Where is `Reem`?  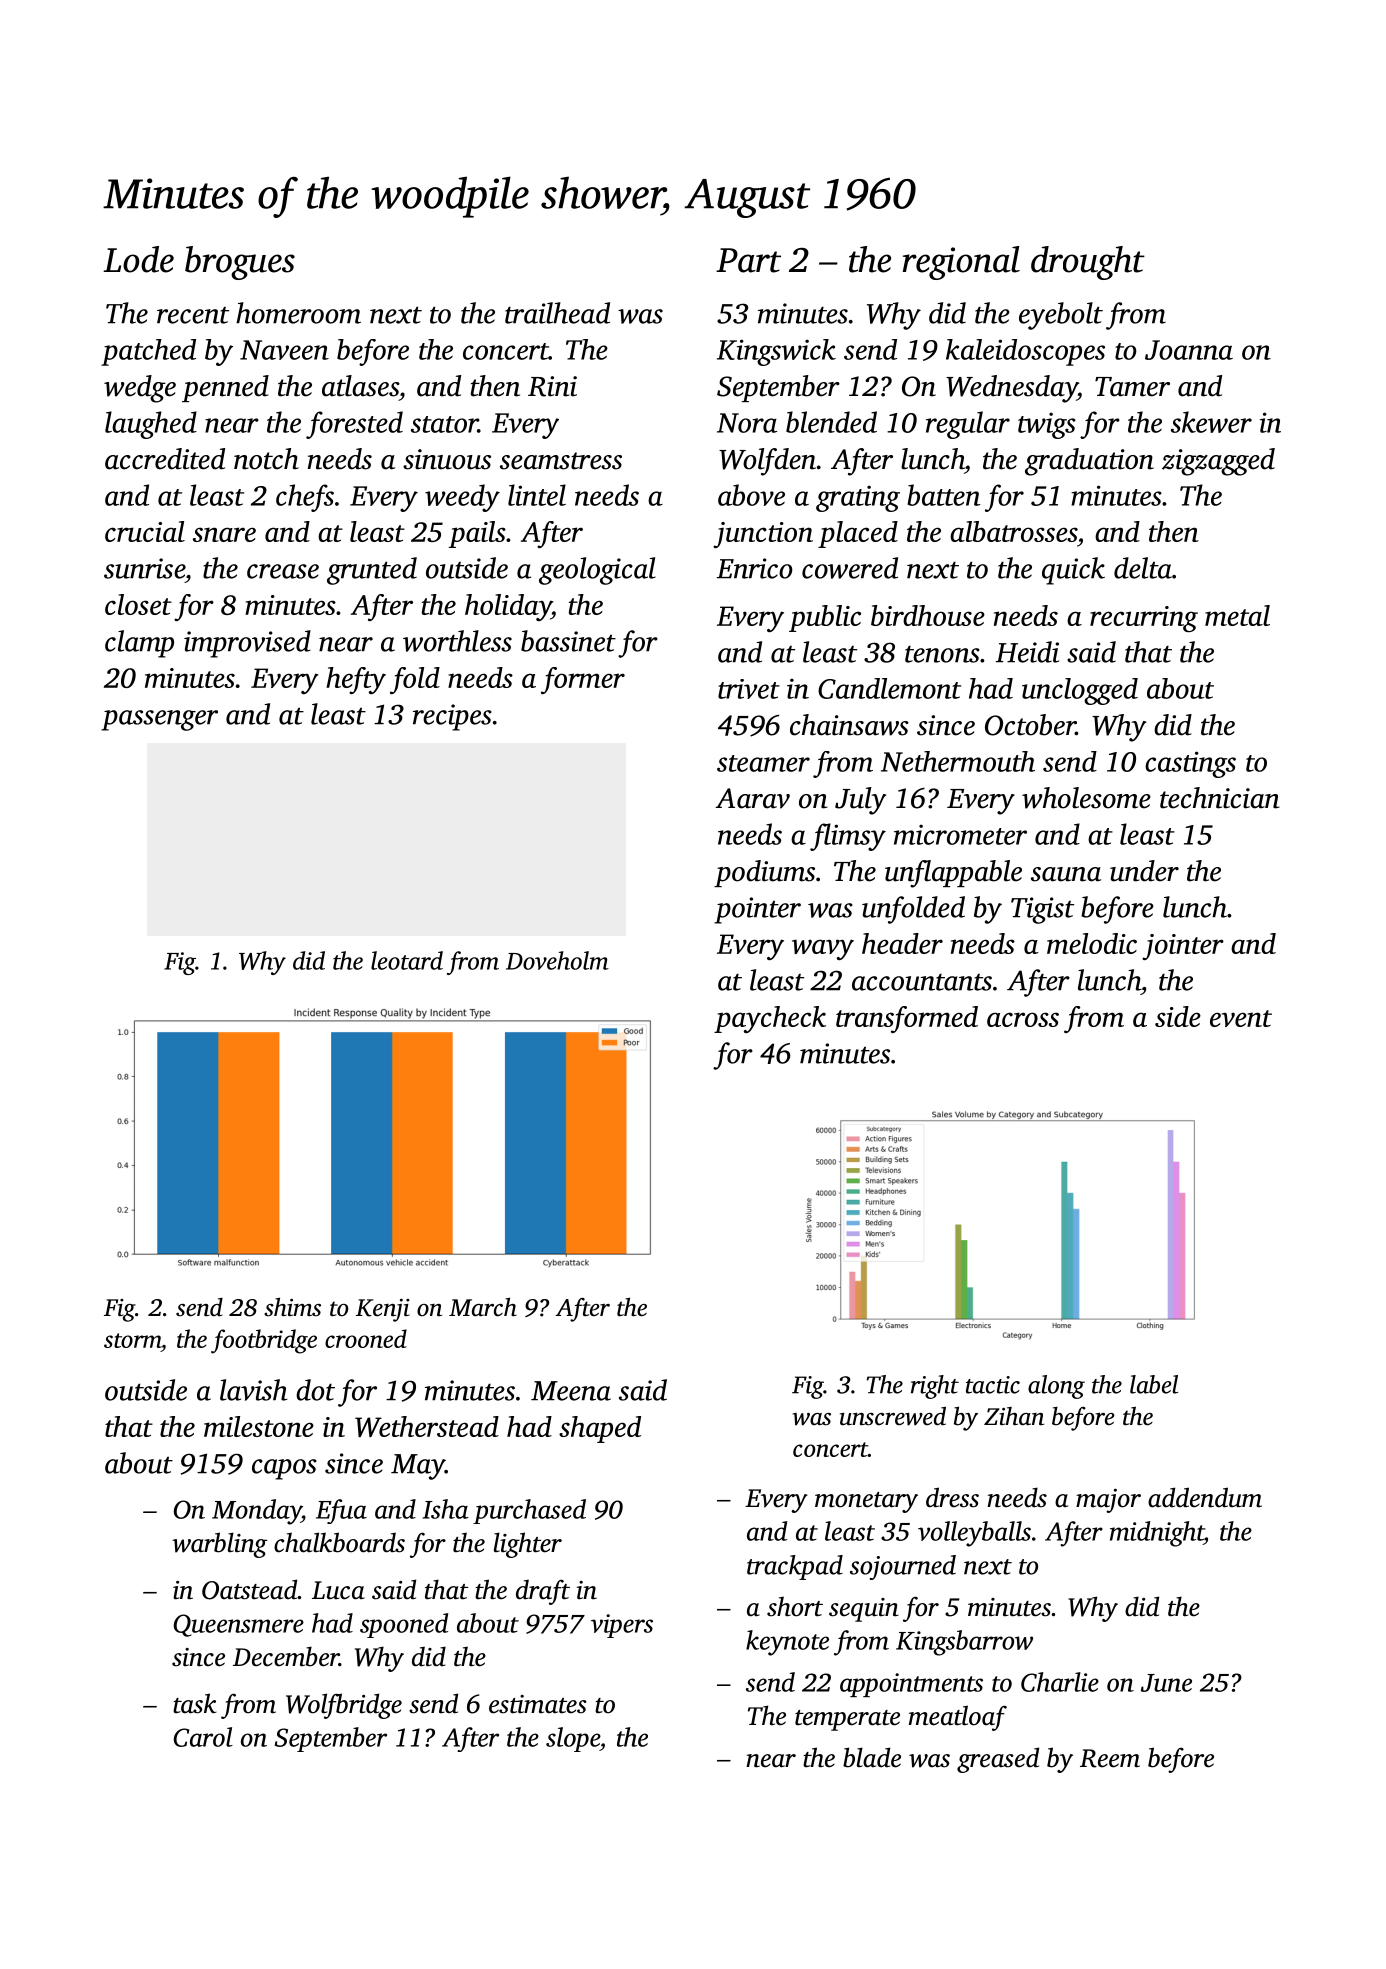 Reem is located at coordinates (1110, 1758).
